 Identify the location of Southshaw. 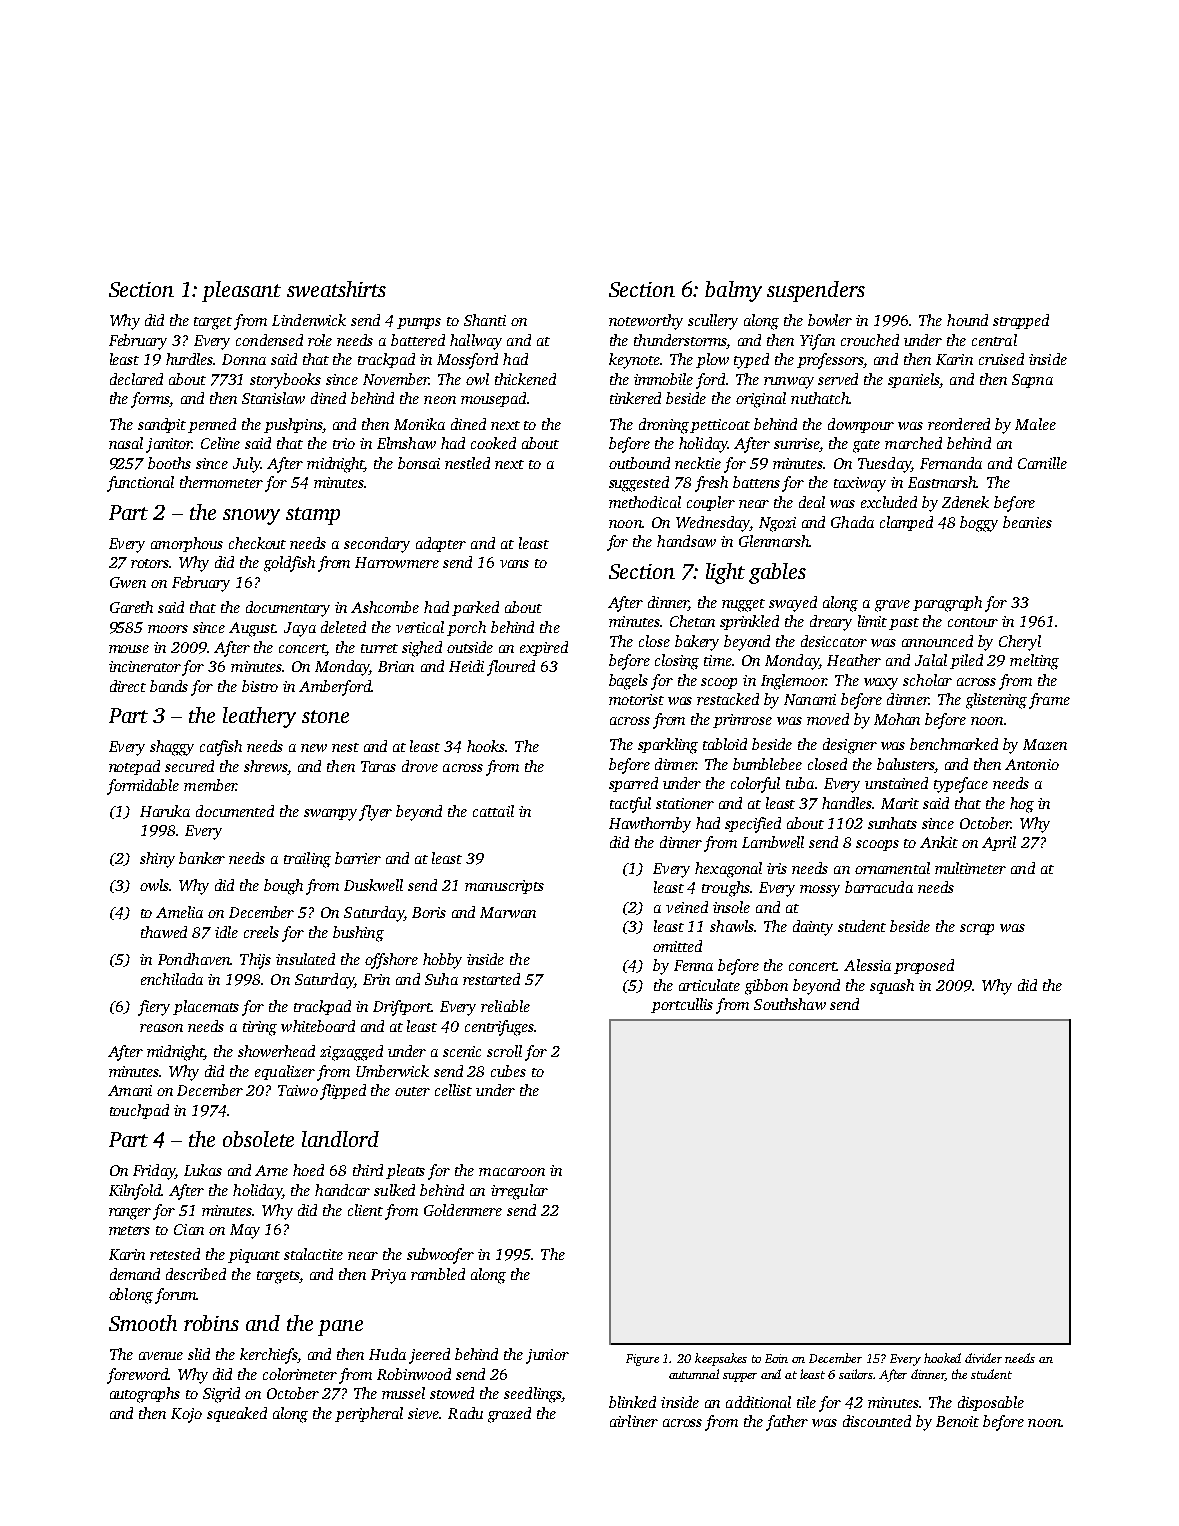
(790, 1004).
